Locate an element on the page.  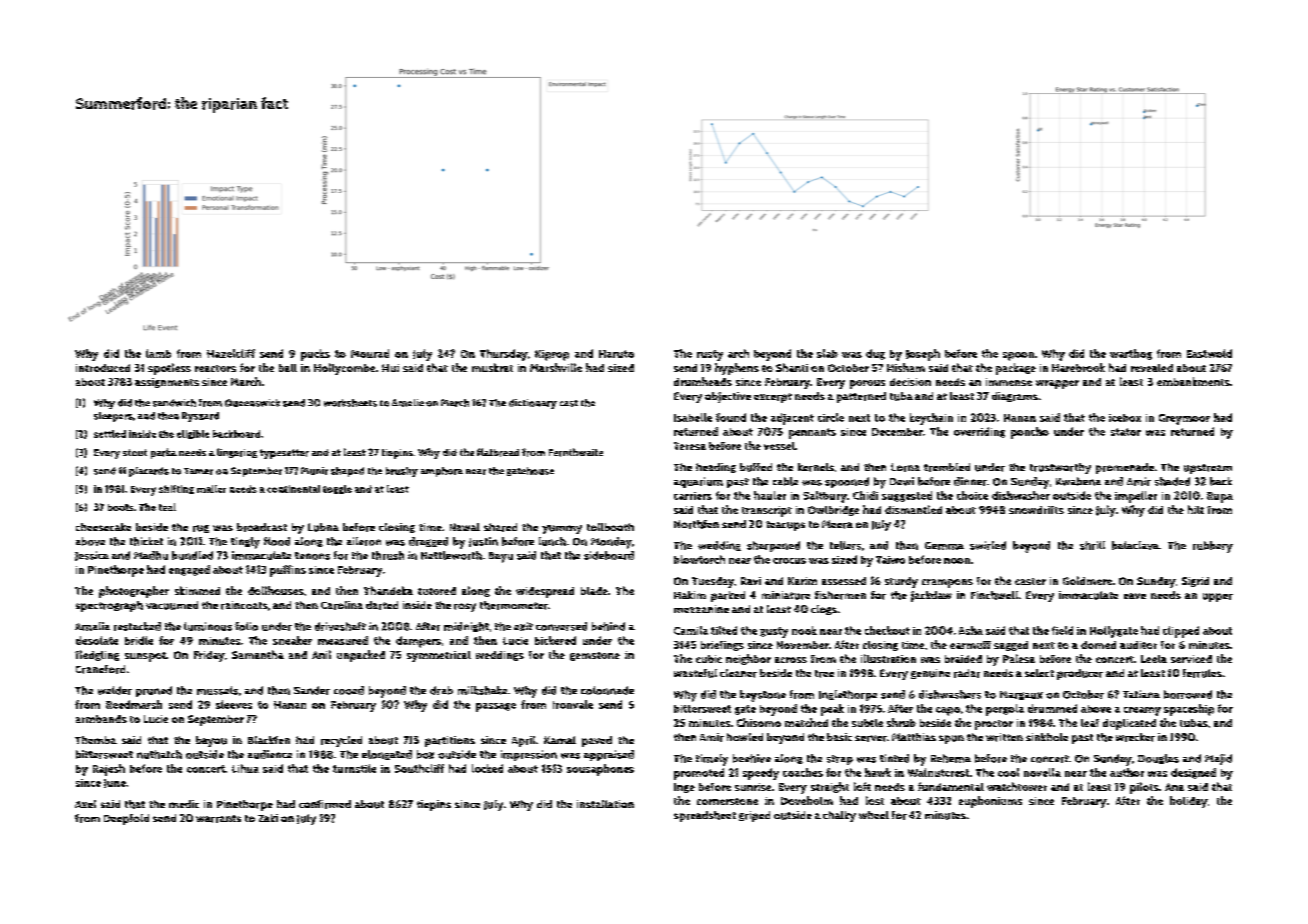
Eastwold is located at coordinates (1209, 353).
